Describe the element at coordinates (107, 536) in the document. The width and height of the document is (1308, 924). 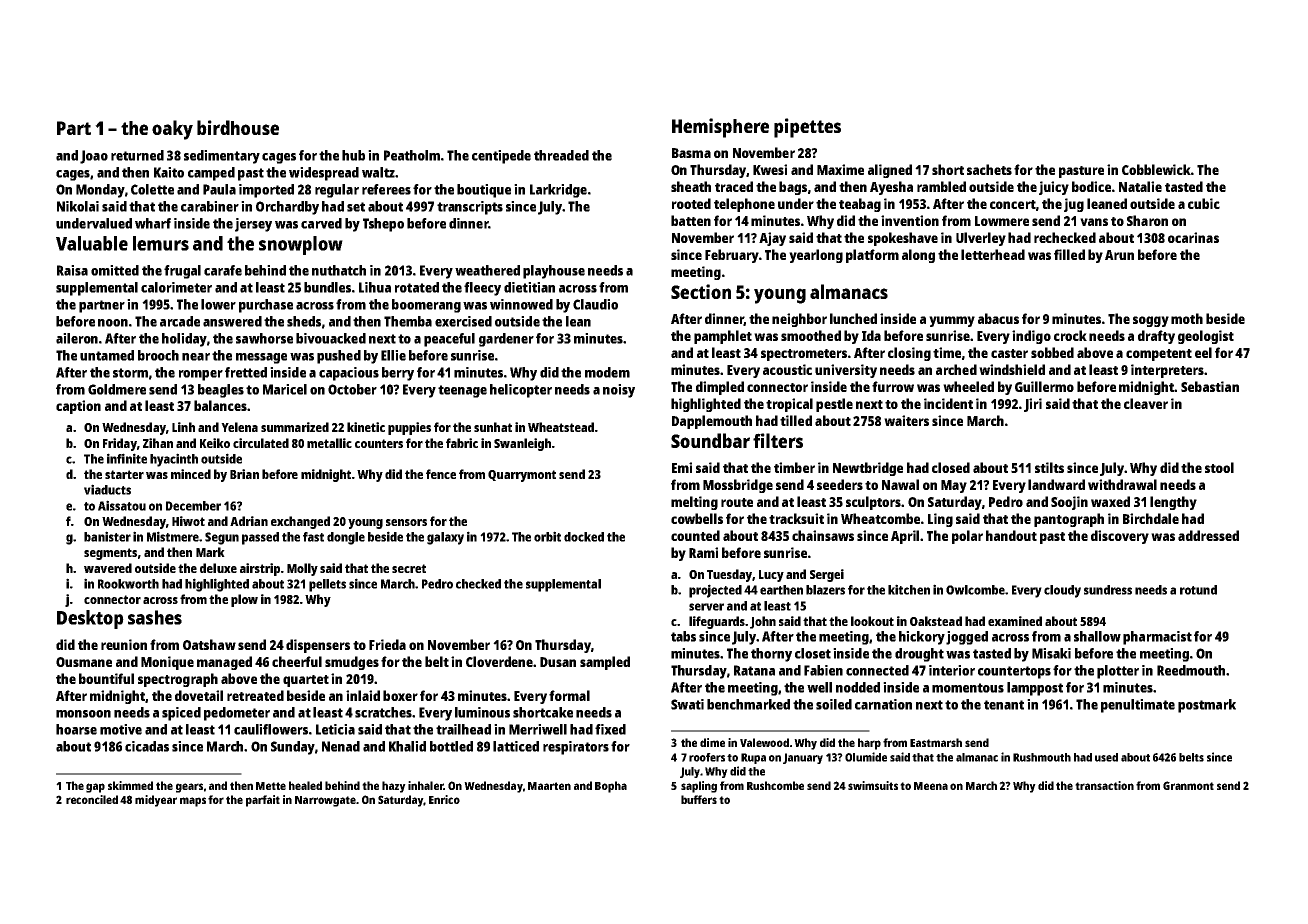
I see `banister` at that location.
